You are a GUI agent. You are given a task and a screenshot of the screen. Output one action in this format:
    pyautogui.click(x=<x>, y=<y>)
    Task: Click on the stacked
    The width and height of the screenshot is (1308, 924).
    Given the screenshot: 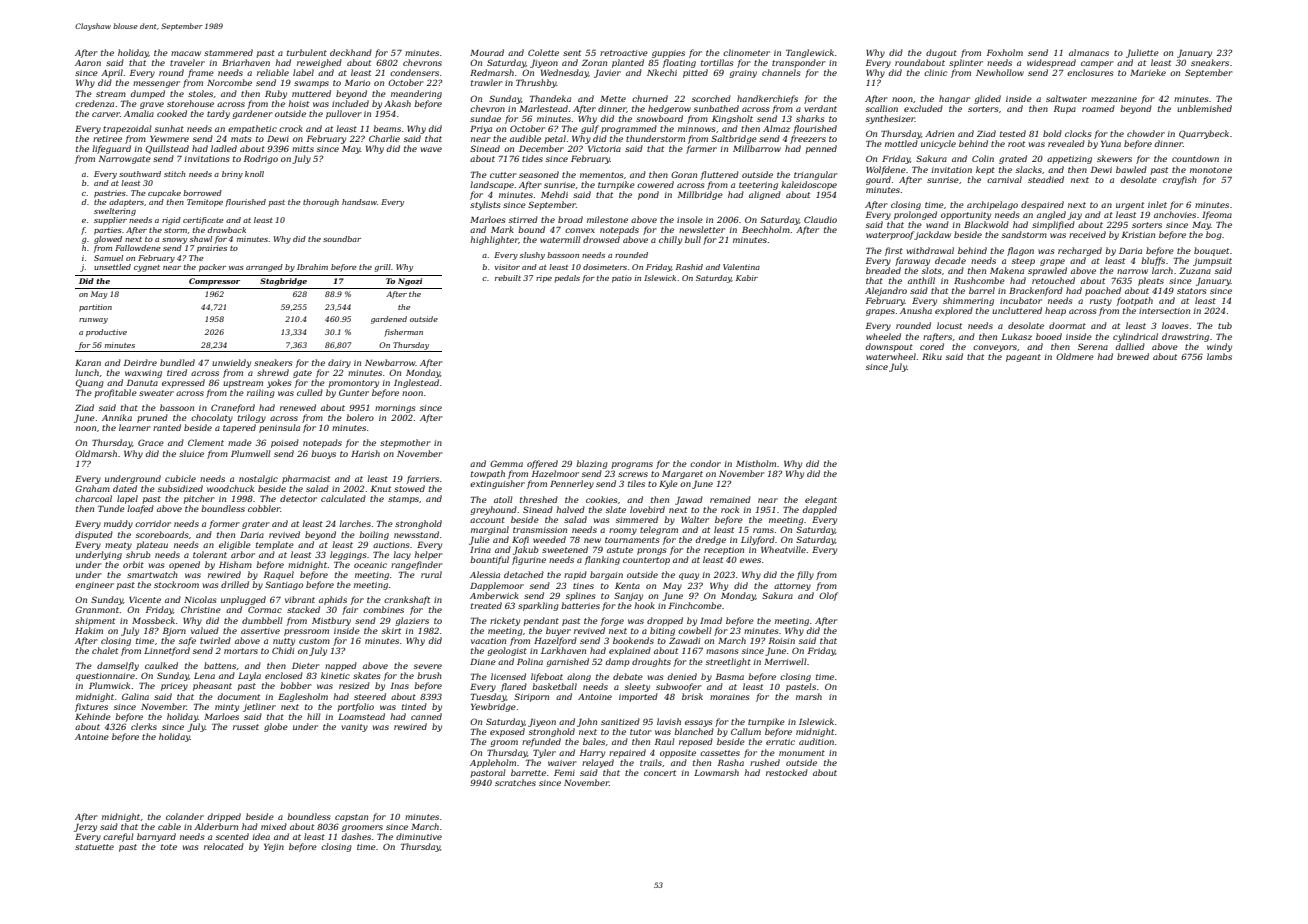 What is the action you would take?
    pyautogui.click(x=303, y=609)
